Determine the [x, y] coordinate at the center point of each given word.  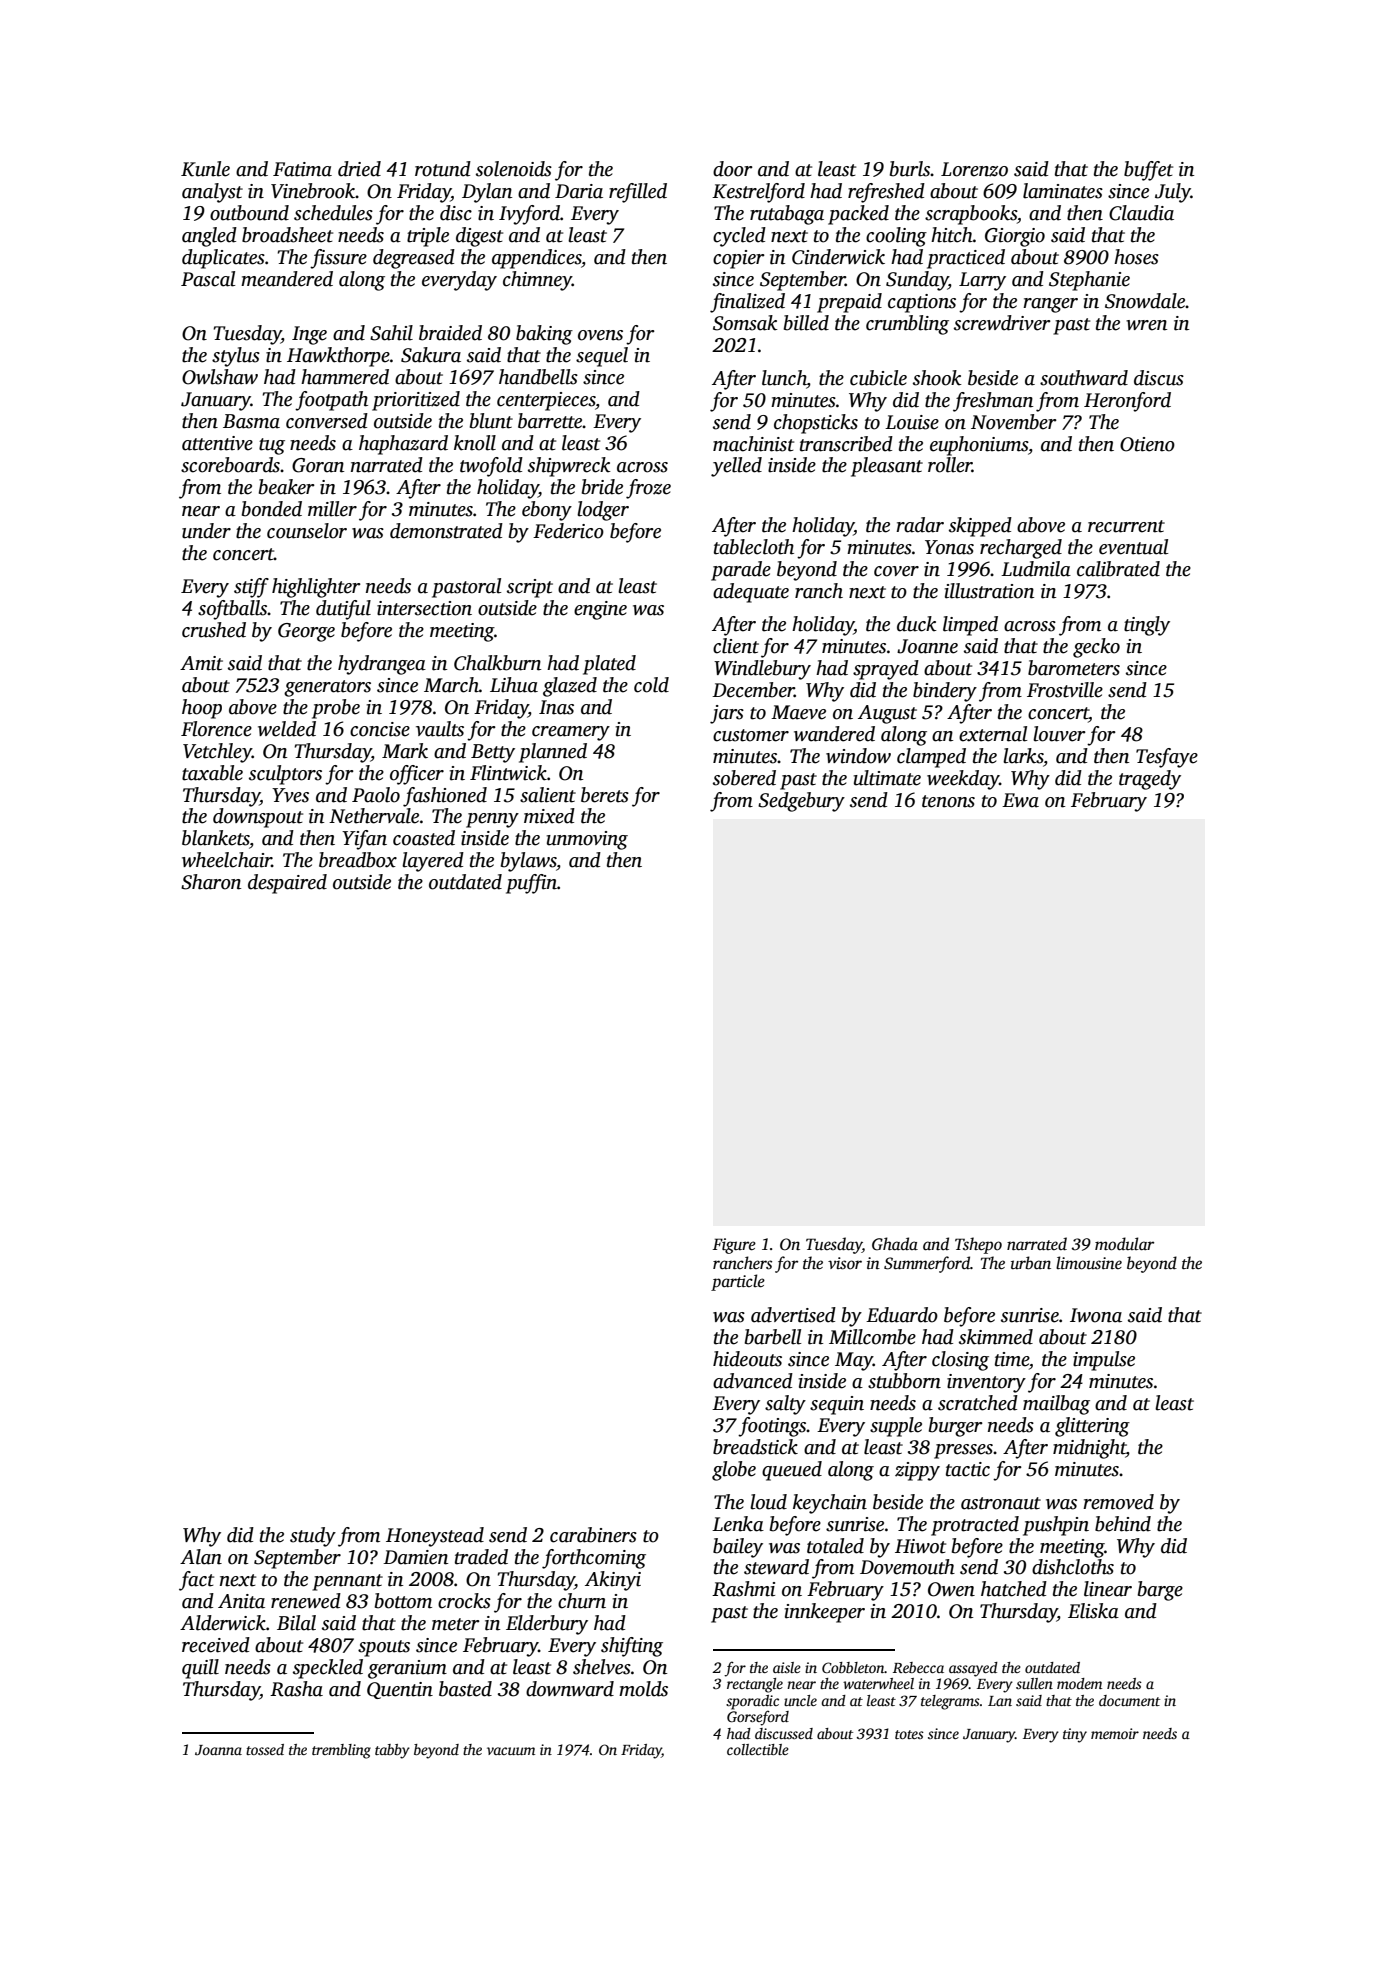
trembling [341, 1751]
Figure [734, 1246]
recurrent [1126, 526]
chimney [537, 281]
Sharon [211, 882]
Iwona [1096, 1315]
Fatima [302, 169]
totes [909, 1734]
